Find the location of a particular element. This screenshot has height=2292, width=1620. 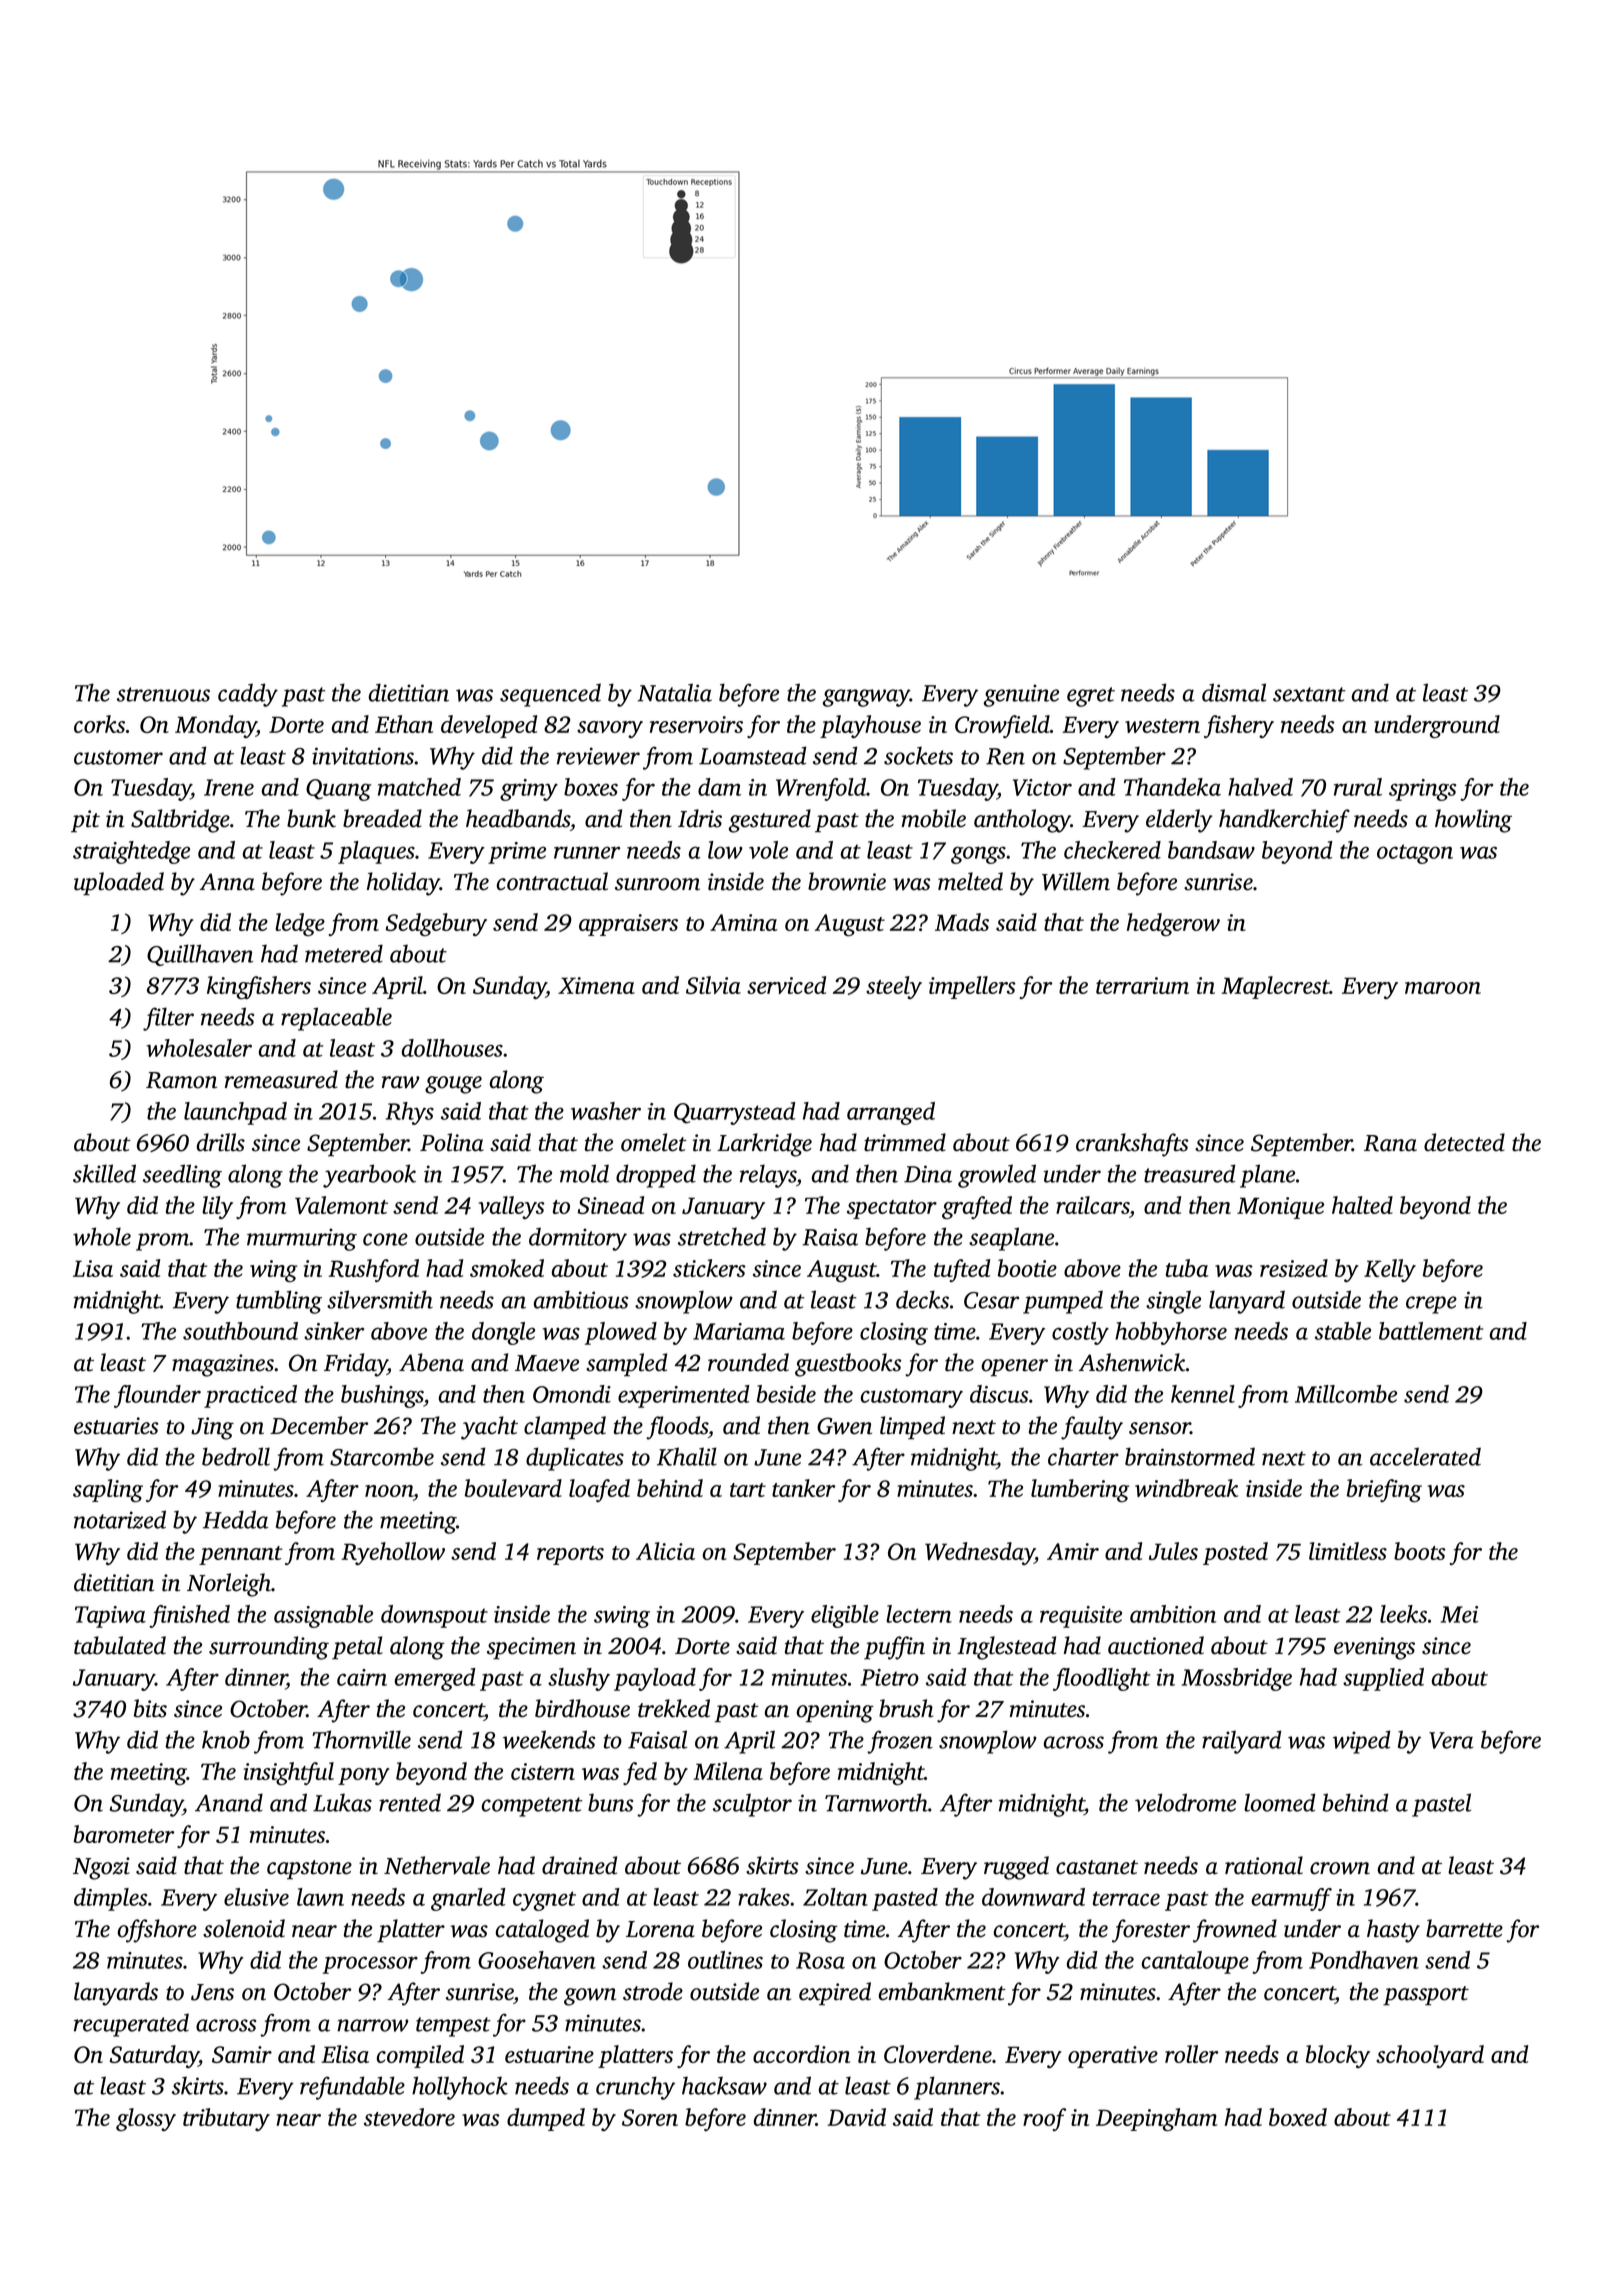

Millcombe is located at coordinates (1346, 1394).
